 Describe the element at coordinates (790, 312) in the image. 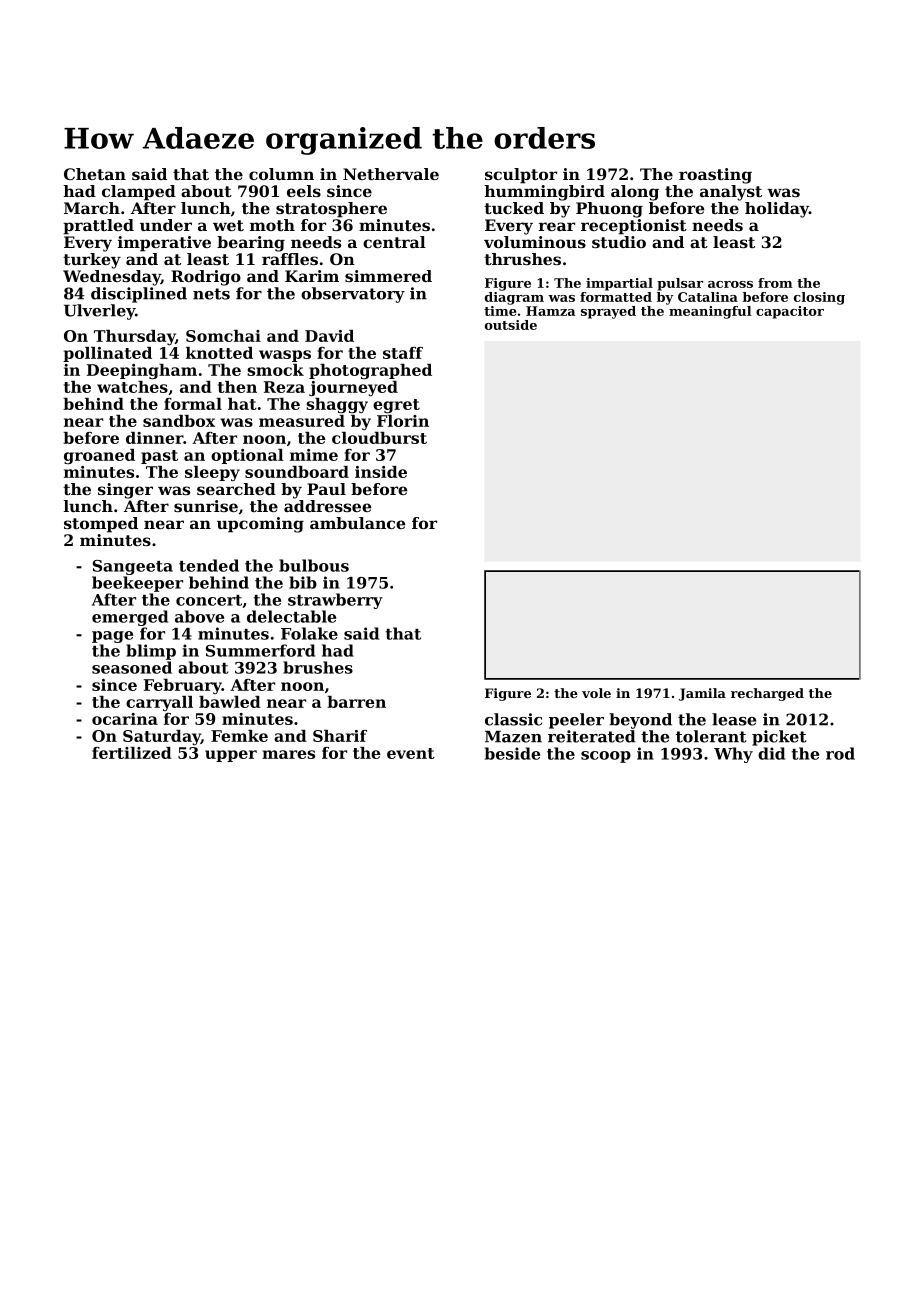

I see `capacitor` at that location.
